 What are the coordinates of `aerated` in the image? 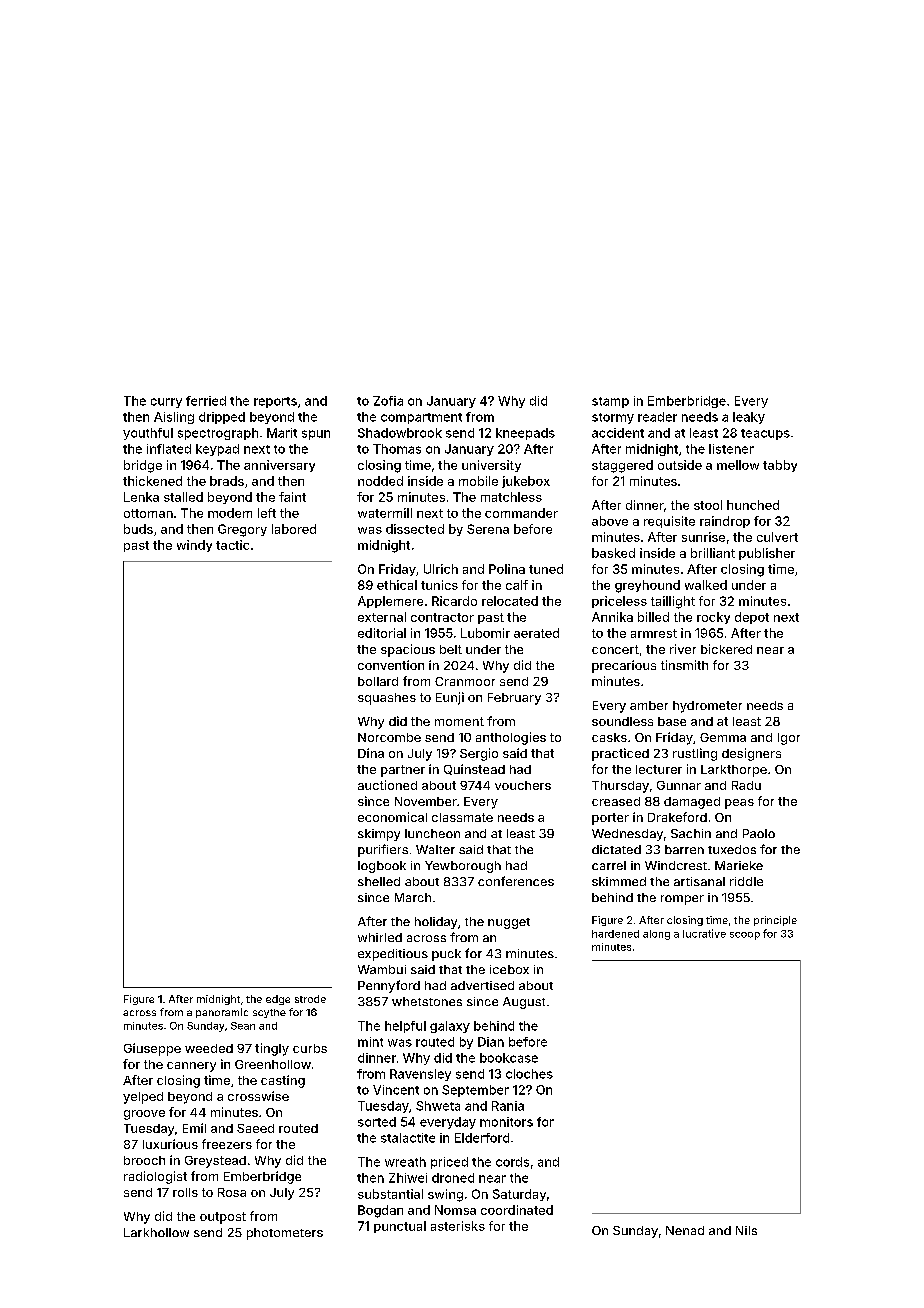 It's located at (536, 633).
